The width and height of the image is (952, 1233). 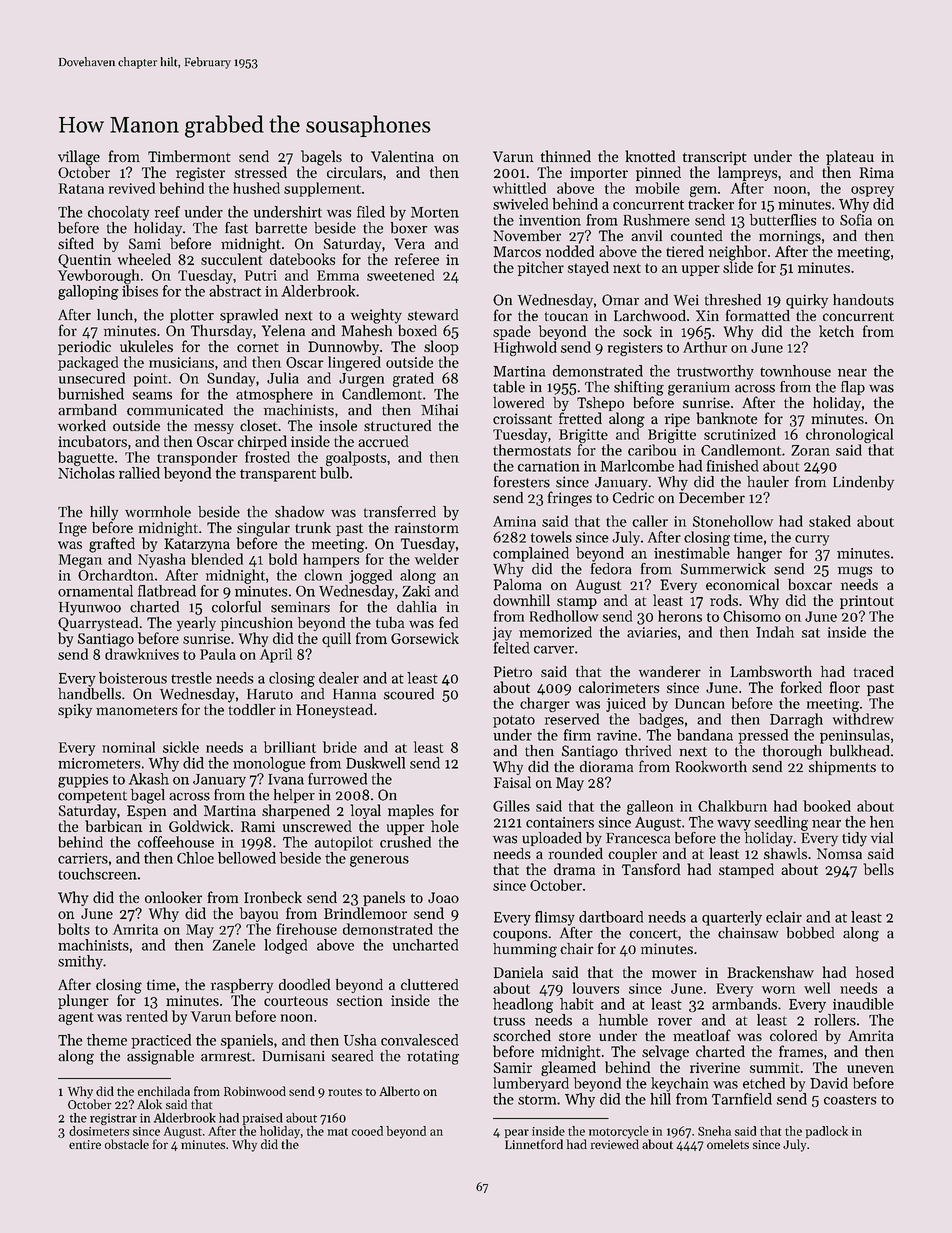 What do you see at coordinates (127, 1144) in the image?
I see `obstacle` at bounding box center [127, 1144].
